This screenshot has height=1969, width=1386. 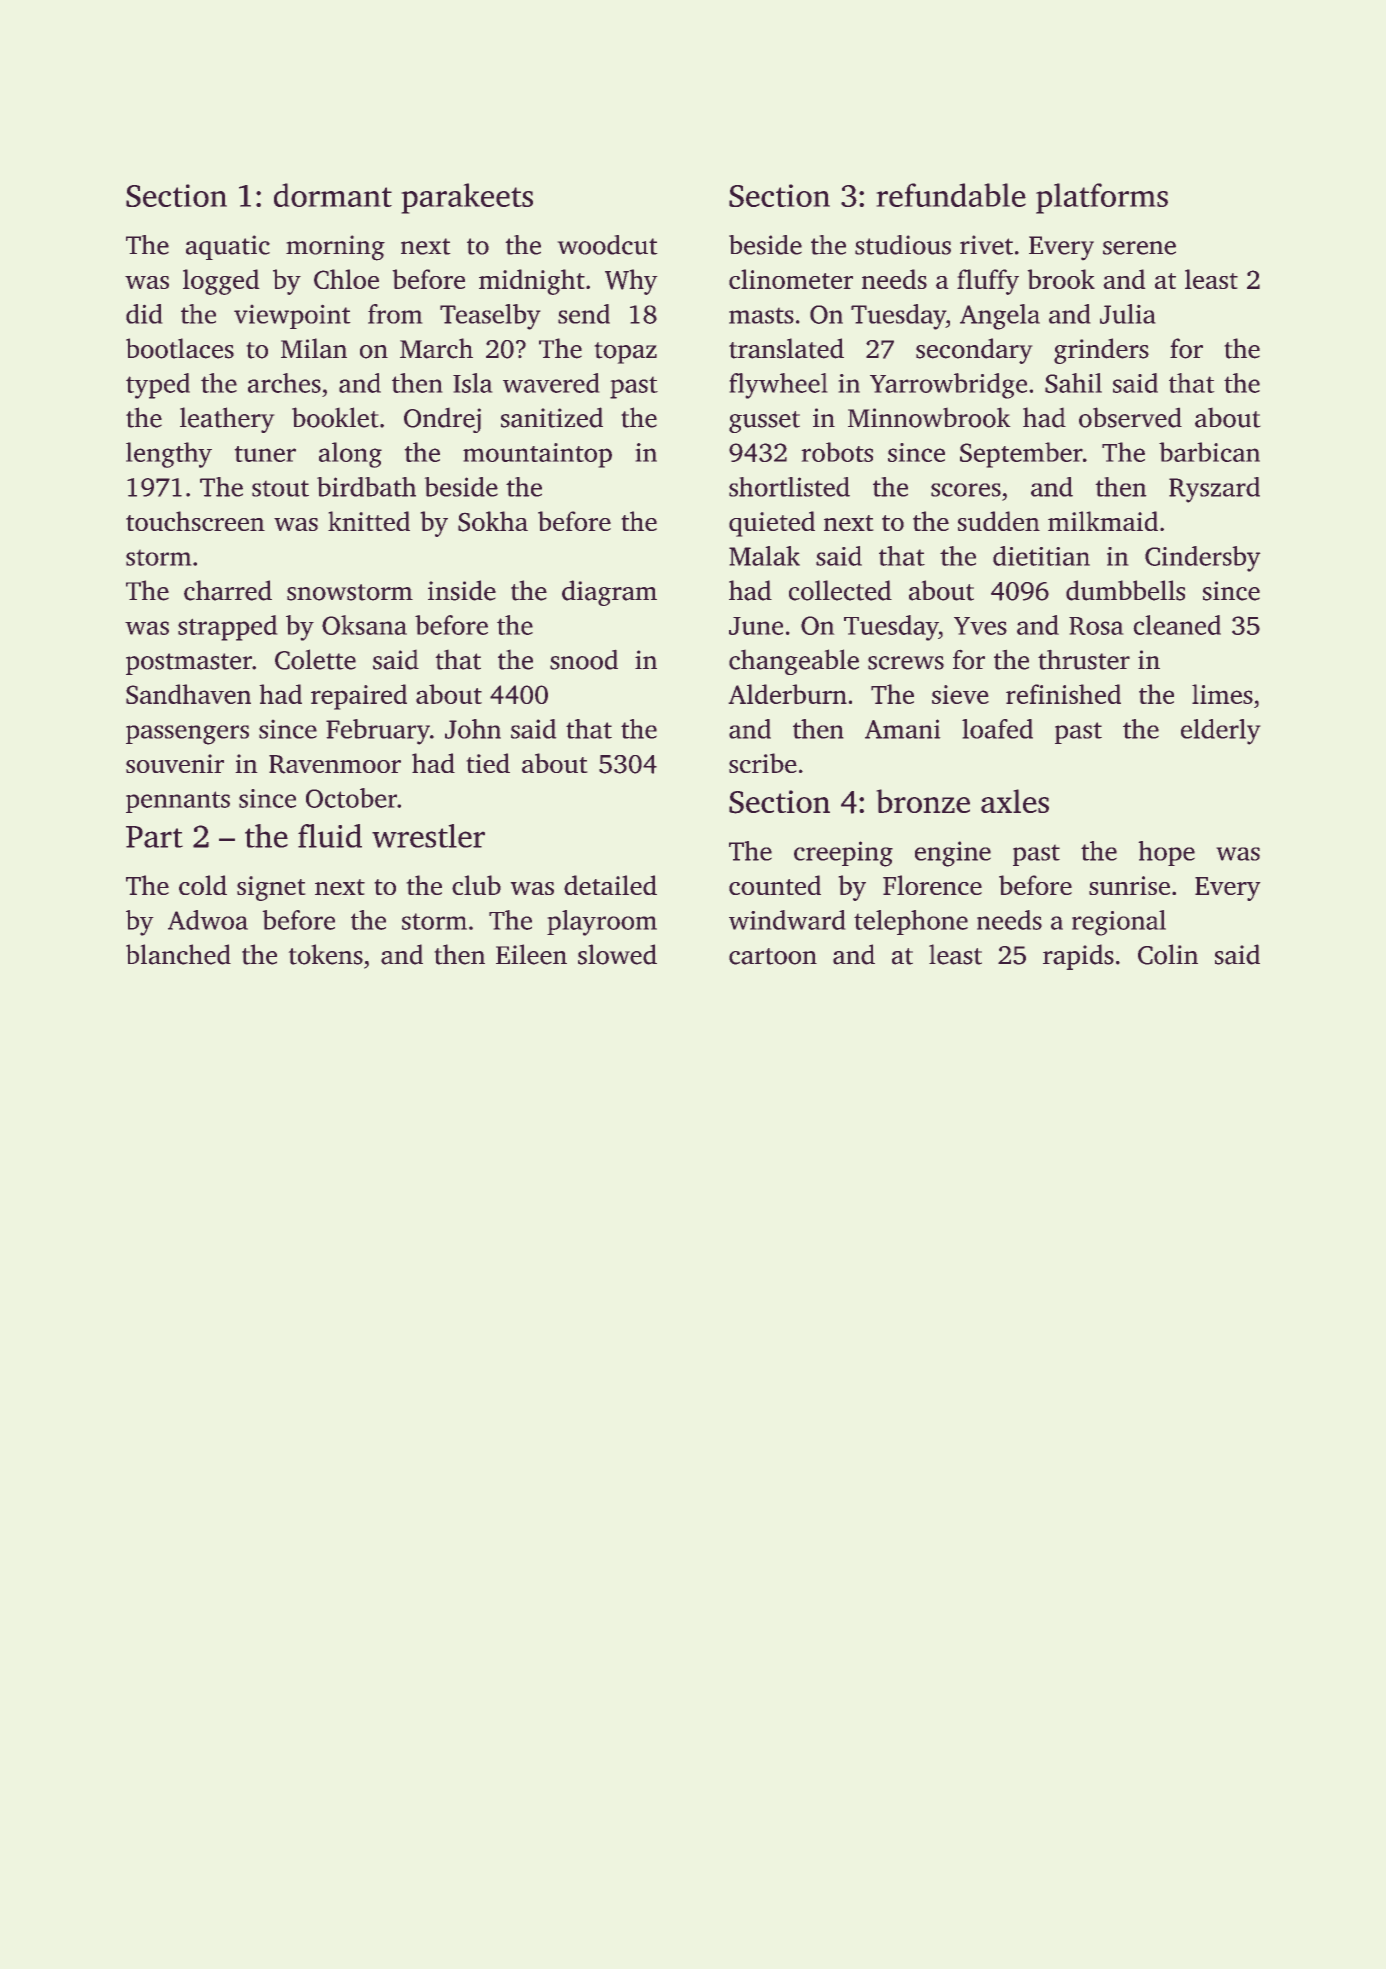 What do you see at coordinates (1177, 625) in the screenshot?
I see `cleaned` at bounding box center [1177, 625].
